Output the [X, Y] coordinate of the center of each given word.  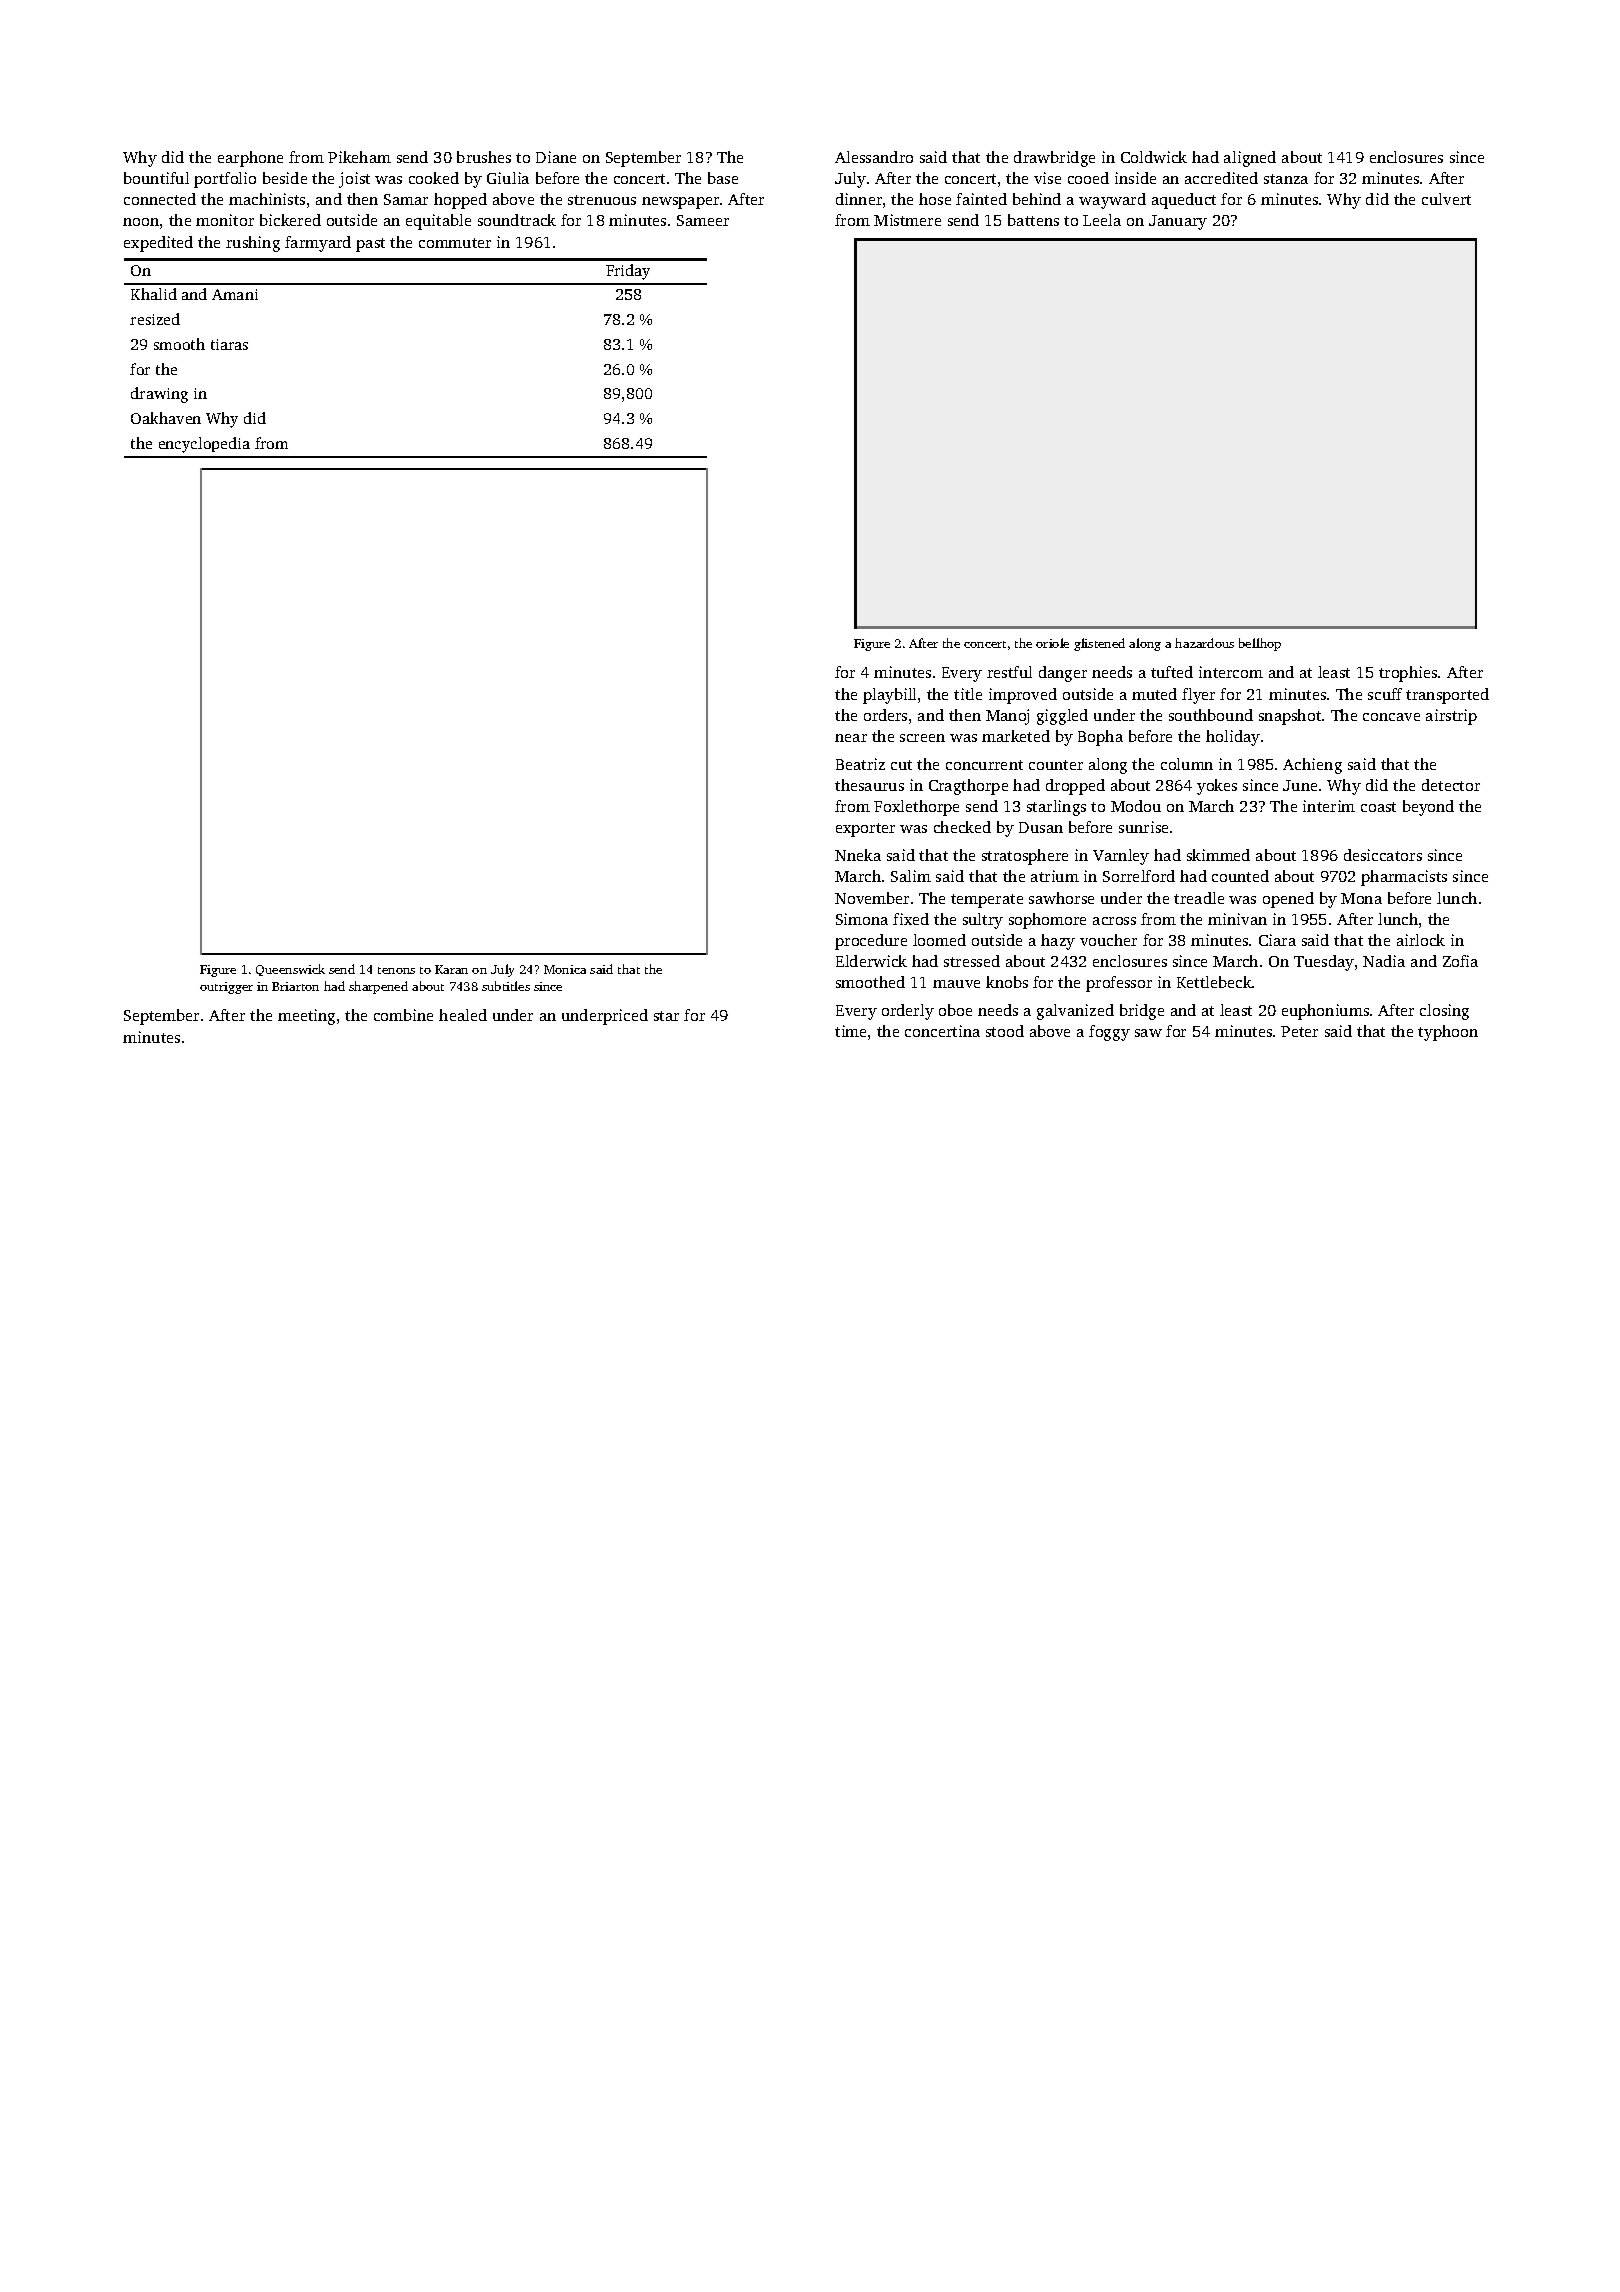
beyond [1428, 808]
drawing [159, 395]
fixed [911, 919]
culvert [1446, 199]
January [1178, 222]
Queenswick [290, 970]
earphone [250, 159]
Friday [628, 272]
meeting [306, 1017]
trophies [1408, 674]
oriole [1052, 643]
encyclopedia [204, 445]
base [723, 178]
